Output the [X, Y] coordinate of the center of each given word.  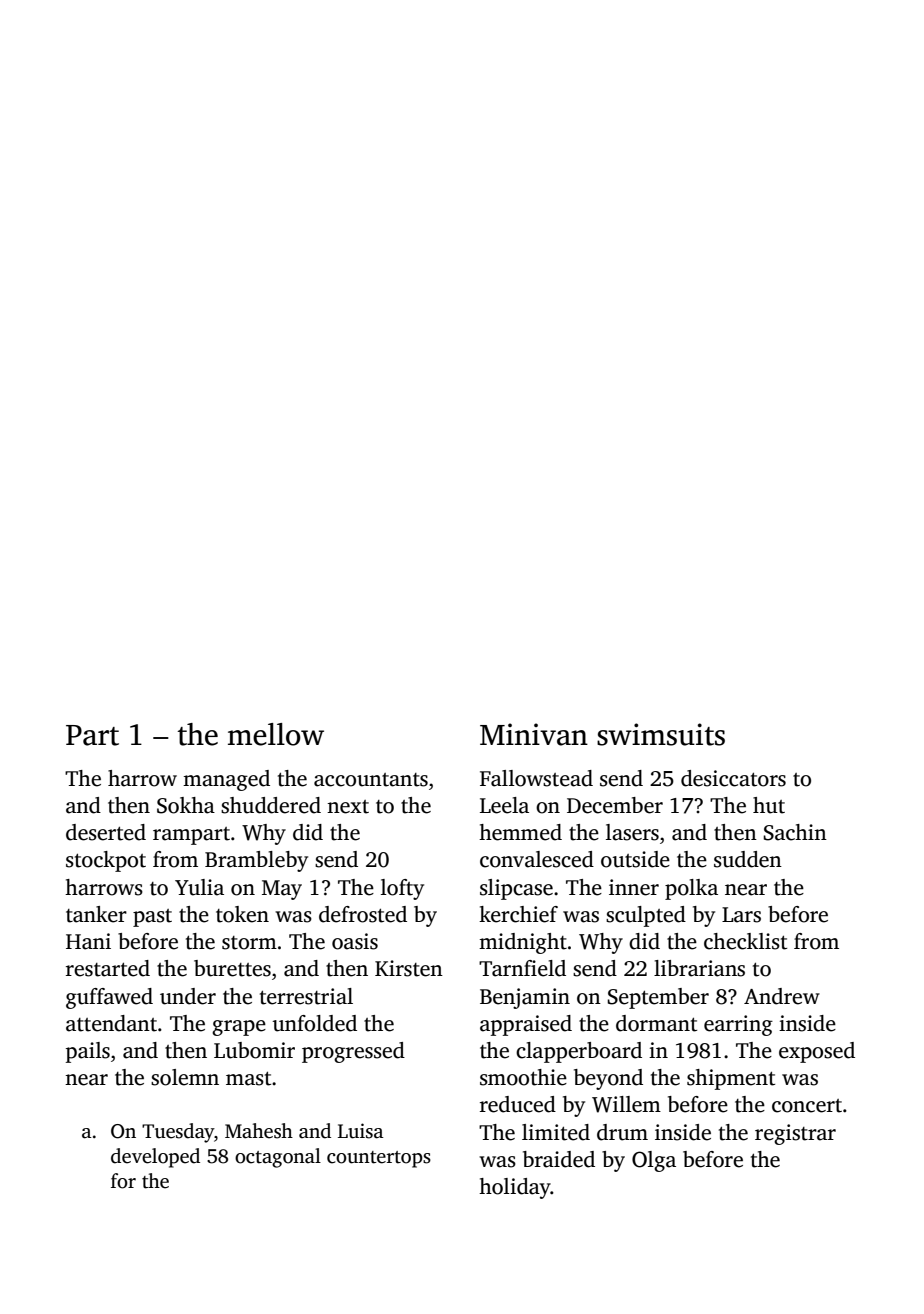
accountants [371, 780]
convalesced [537, 859]
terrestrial [306, 996]
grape [239, 1028]
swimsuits [661, 734]
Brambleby [256, 861]
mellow [276, 734]
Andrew [782, 996]
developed [155, 1158]
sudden [748, 859]
